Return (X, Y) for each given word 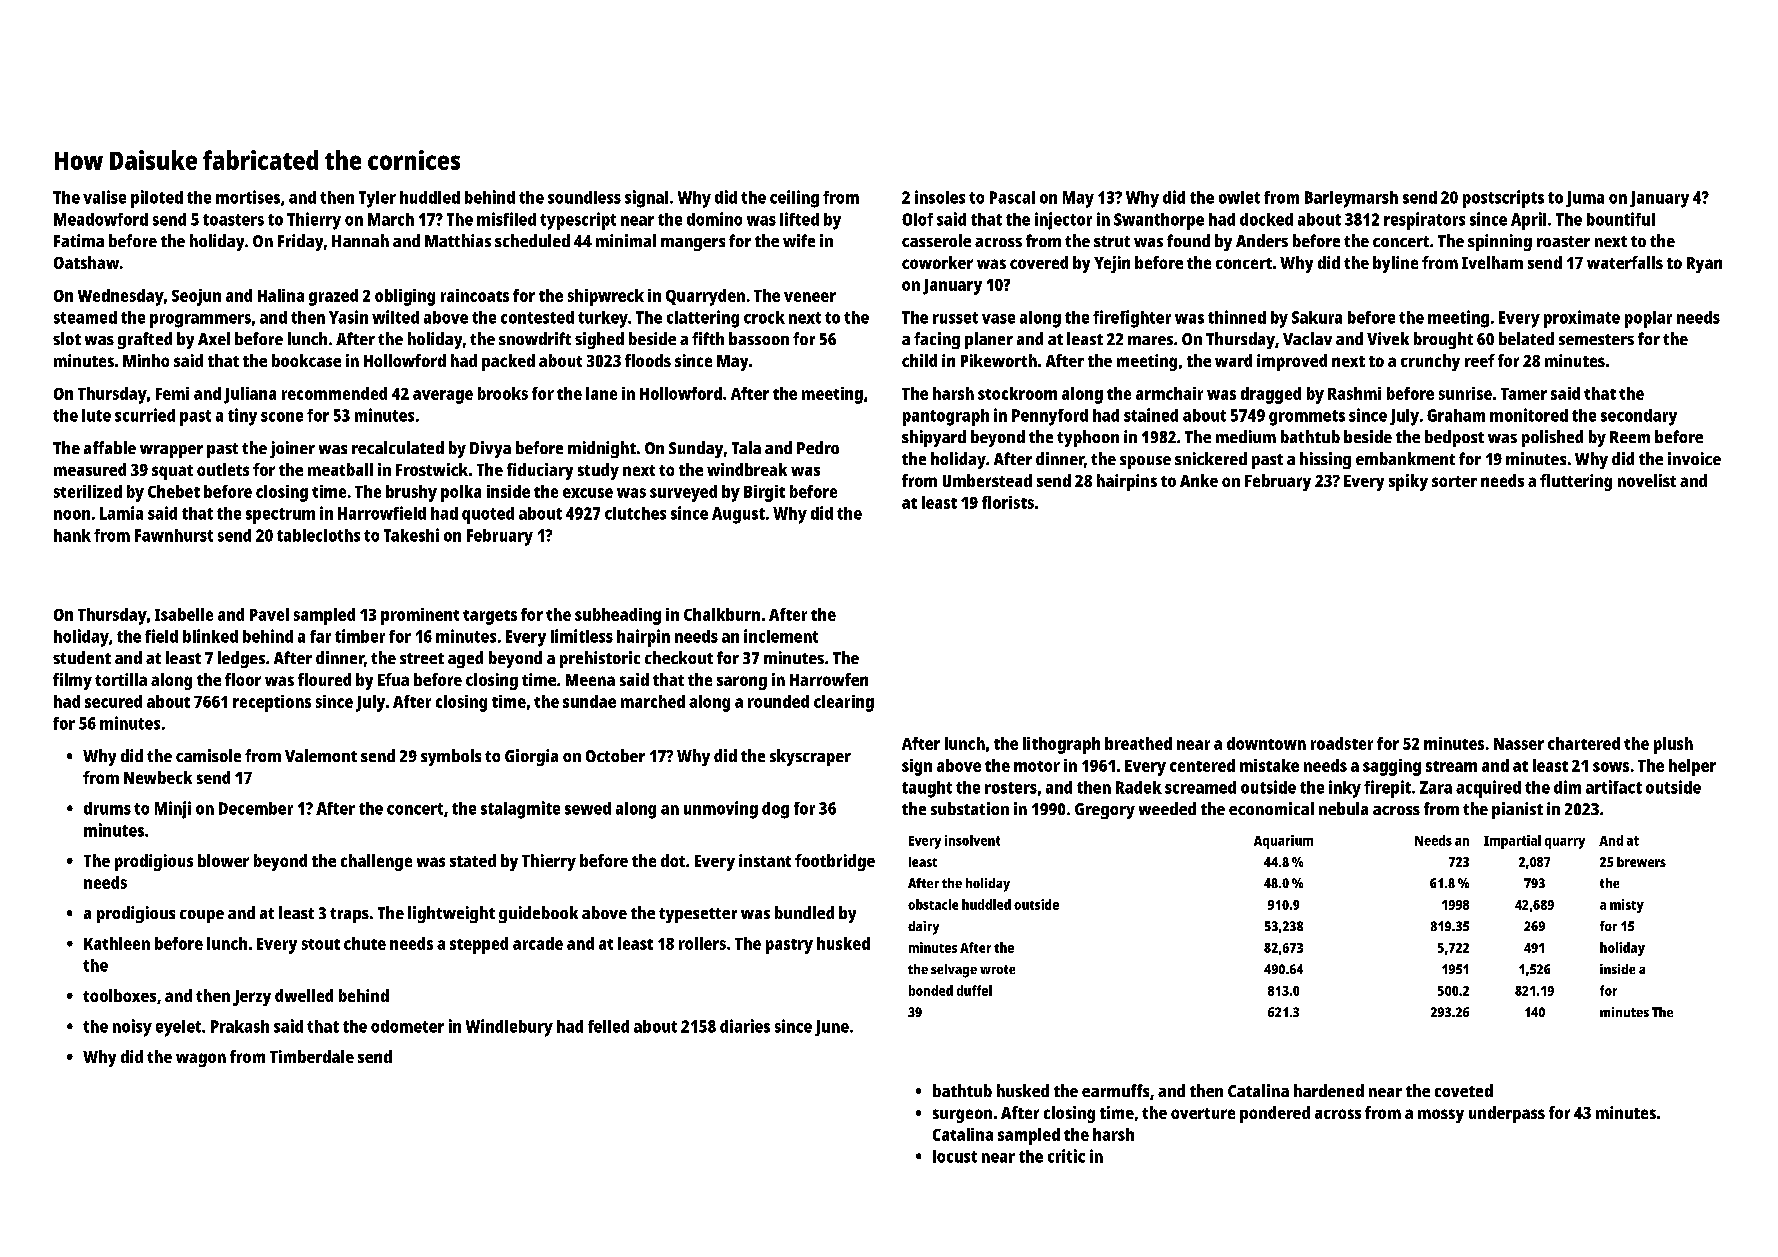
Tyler (377, 199)
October (615, 755)
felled (608, 1026)
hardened (1329, 1090)
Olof (917, 219)
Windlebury (509, 1028)
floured (324, 679)
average (443, 397)
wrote (997, 969)
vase (998, 319)
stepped (479, 945)
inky (1345, 789)
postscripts (1503, 199)
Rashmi (1354, 393)
